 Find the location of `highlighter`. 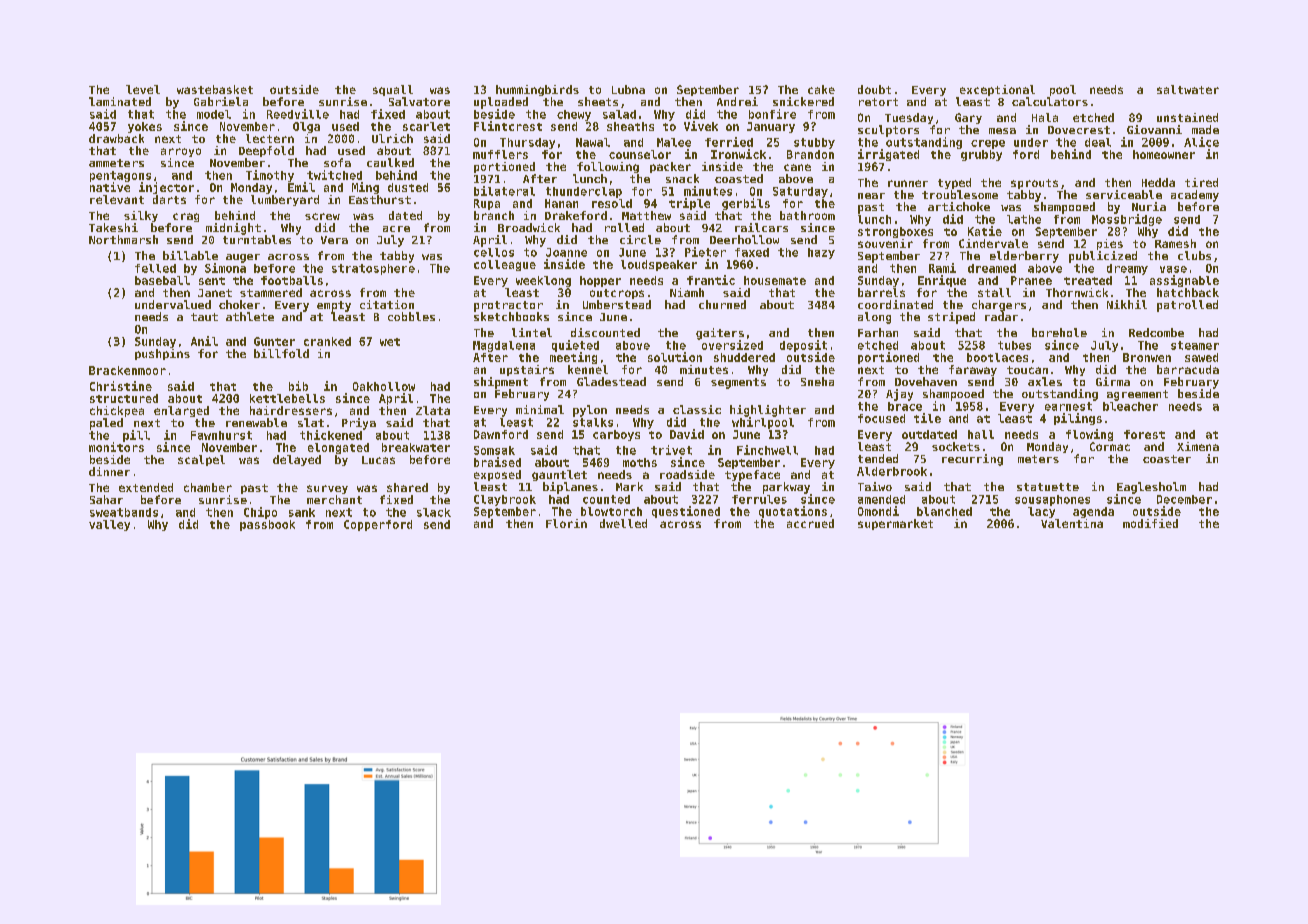

highlighter is located at coordinates (768, 411).
